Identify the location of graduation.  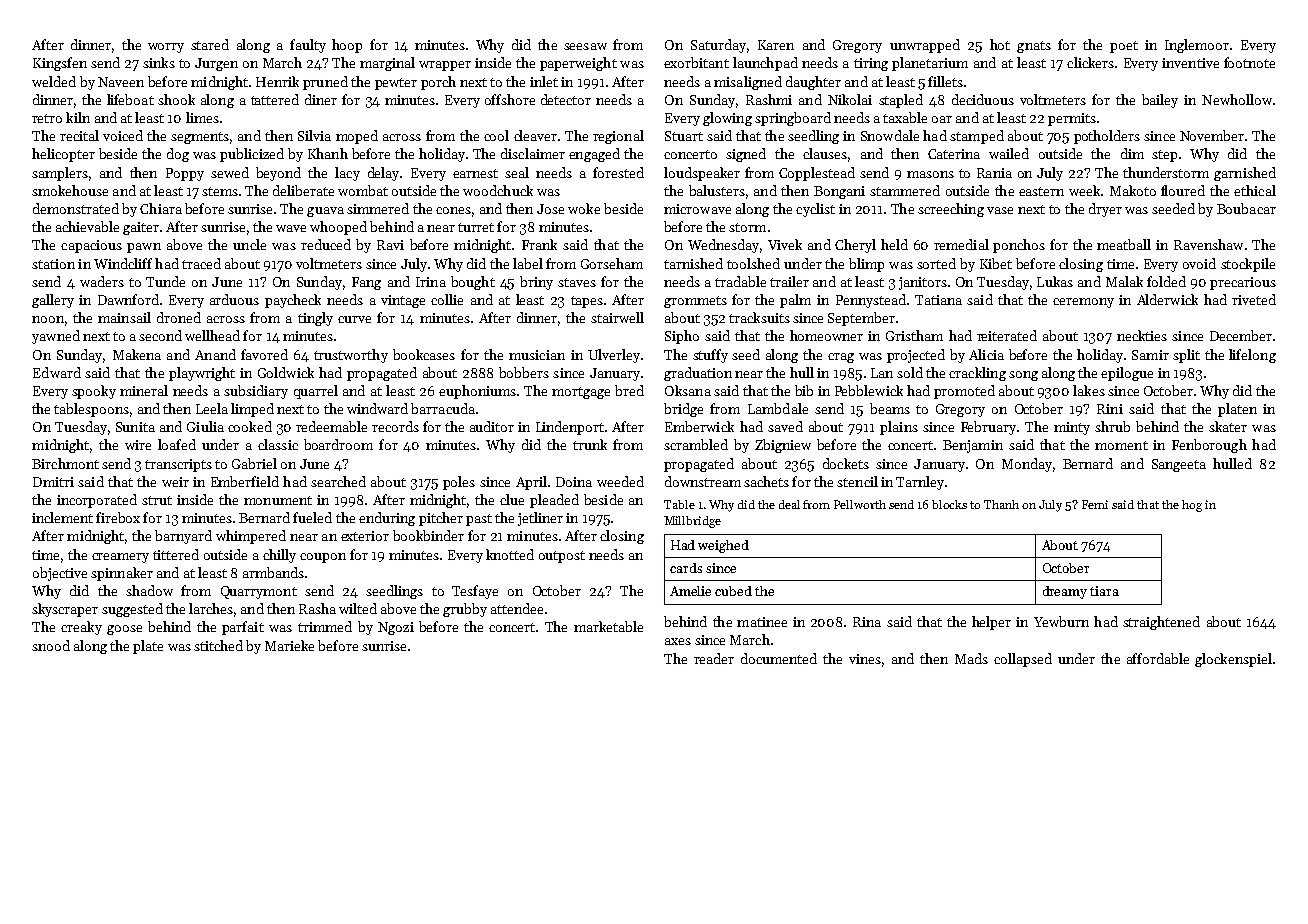
(698, 374).
